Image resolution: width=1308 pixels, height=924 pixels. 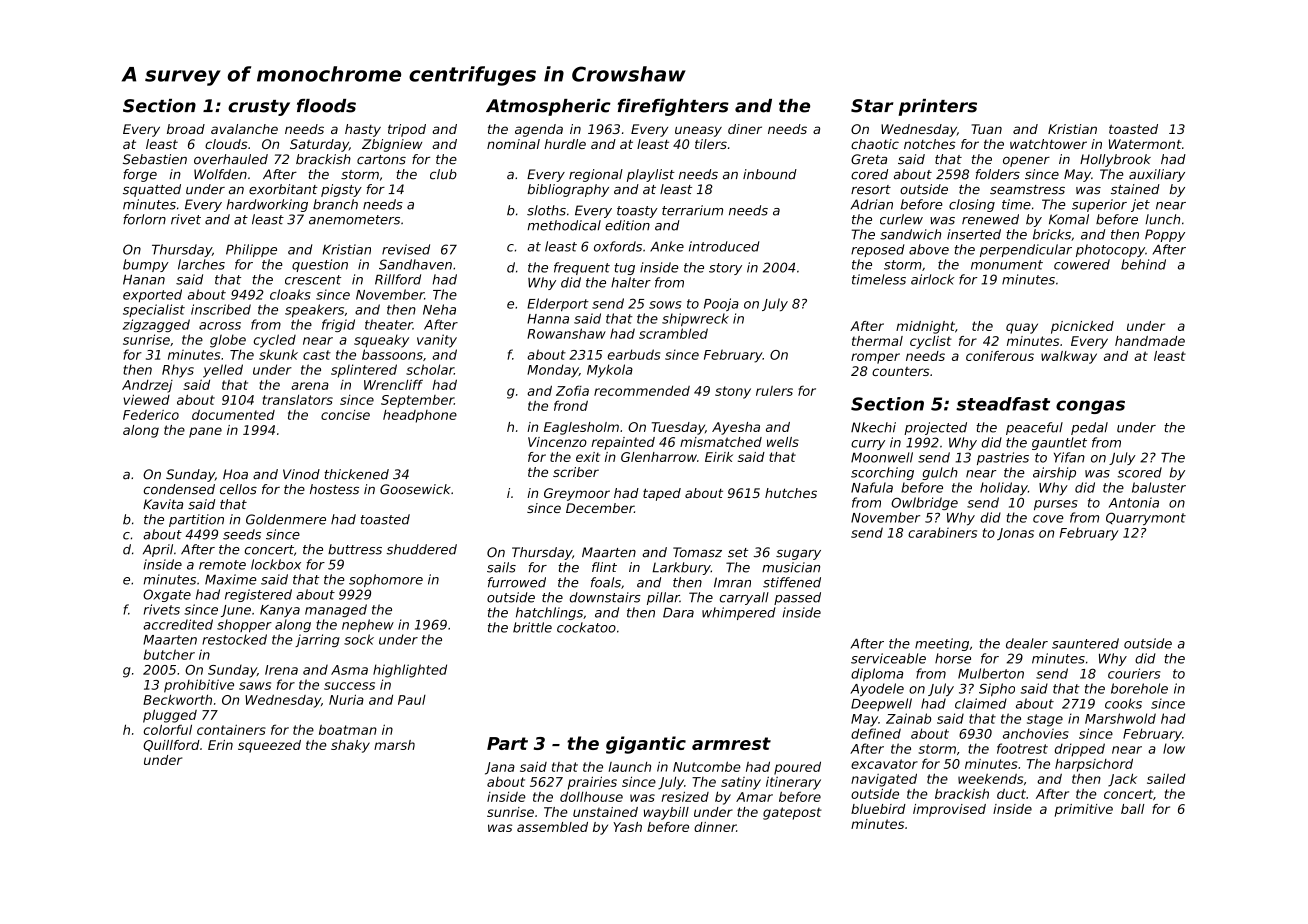 What do you see at coordinates (715, 827) in the document?
I see `dinner` at bounding box center [715, 827].
